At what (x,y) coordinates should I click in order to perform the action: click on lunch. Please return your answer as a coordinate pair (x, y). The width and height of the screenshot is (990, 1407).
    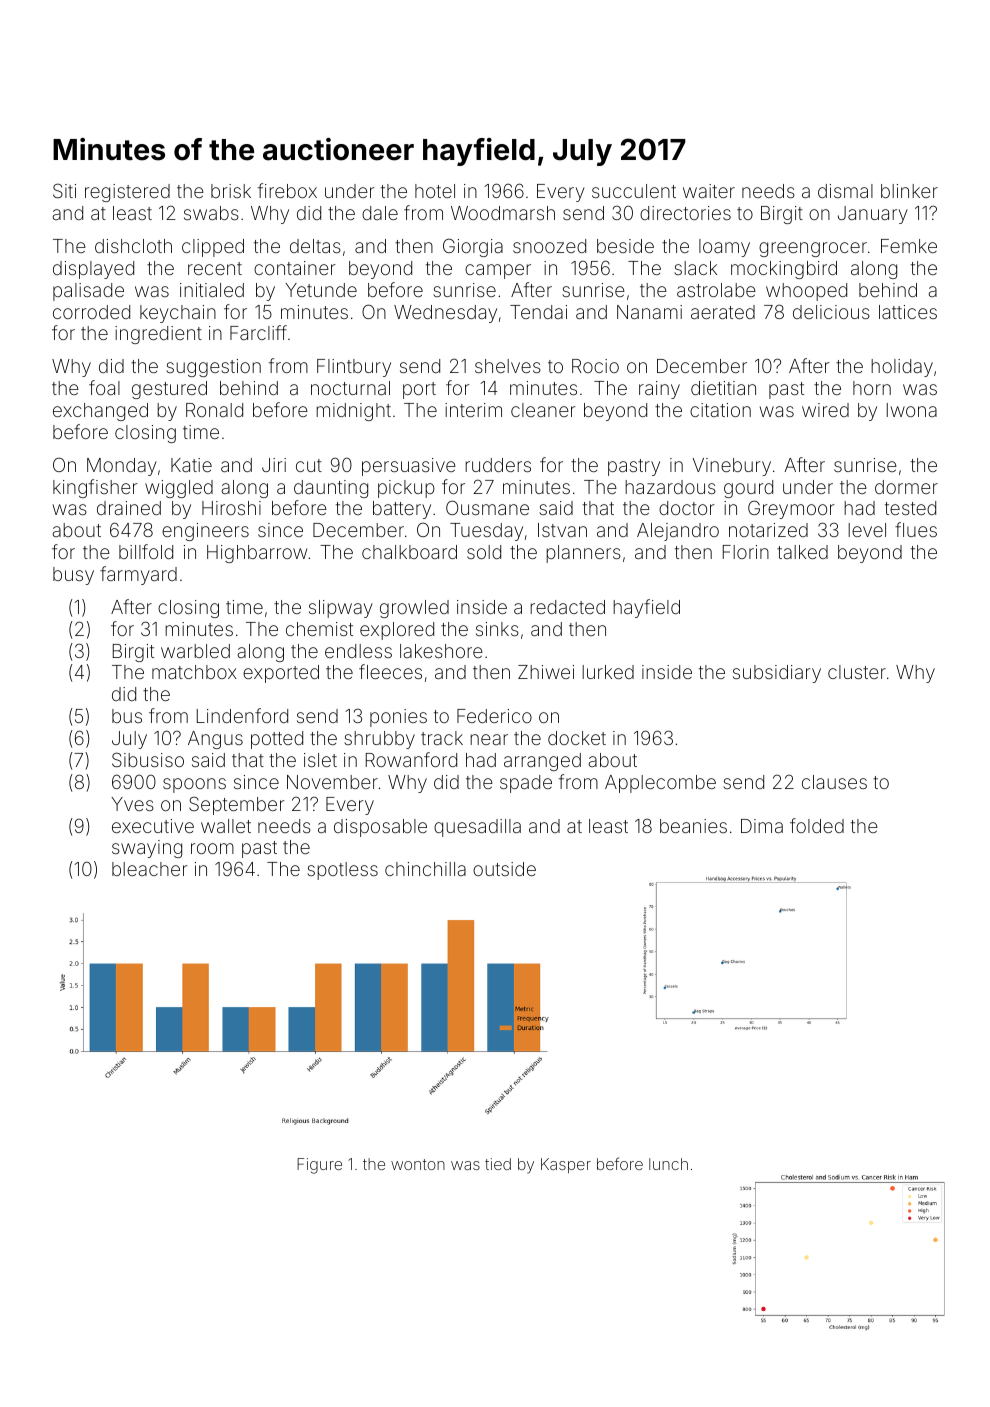
    Looking at the image, I should click on (668, 1164).
